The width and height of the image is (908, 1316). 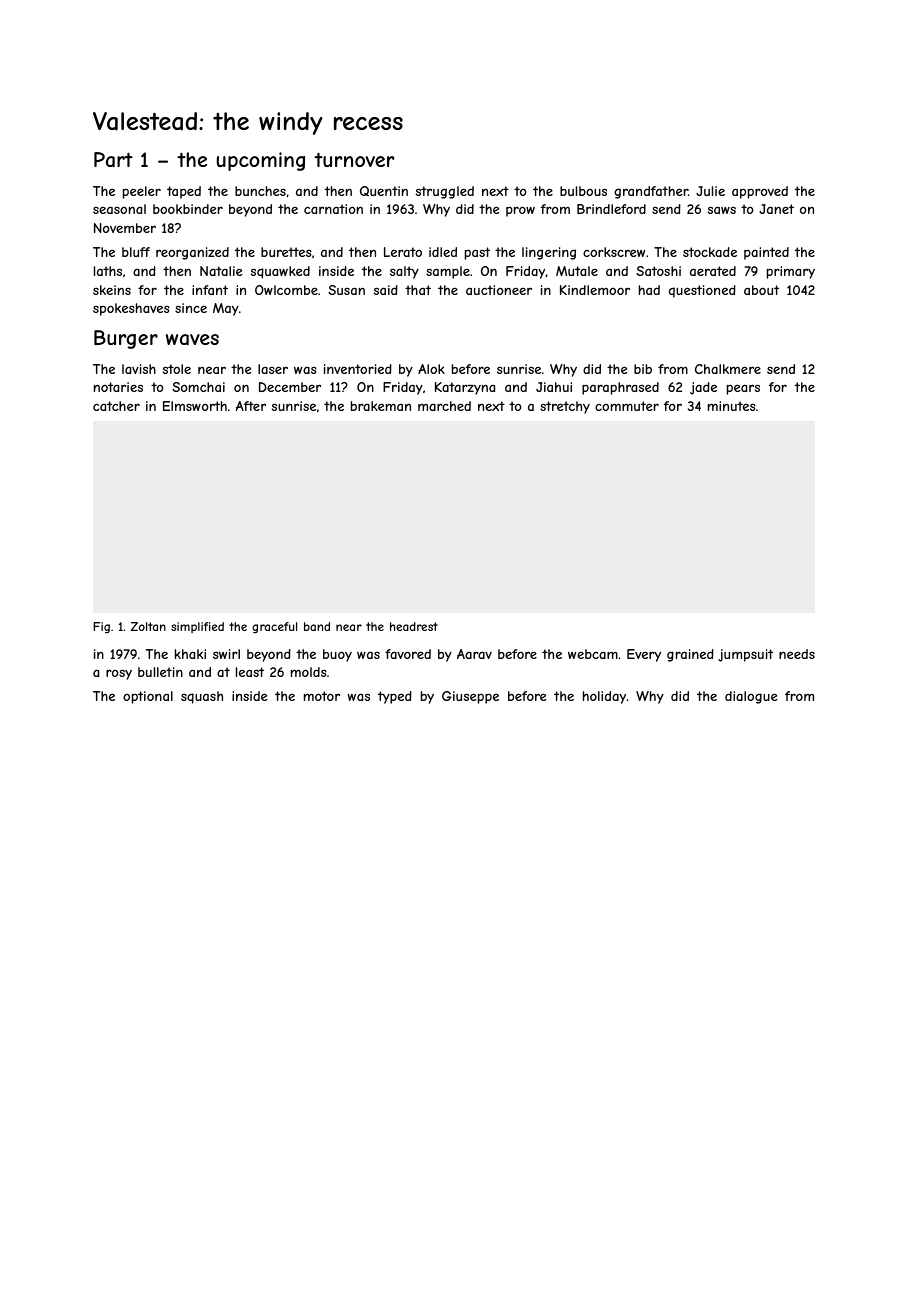 What do you see at coordinates (202, 697) in the image?
I see `squash` at bounding box center [202, 697].
